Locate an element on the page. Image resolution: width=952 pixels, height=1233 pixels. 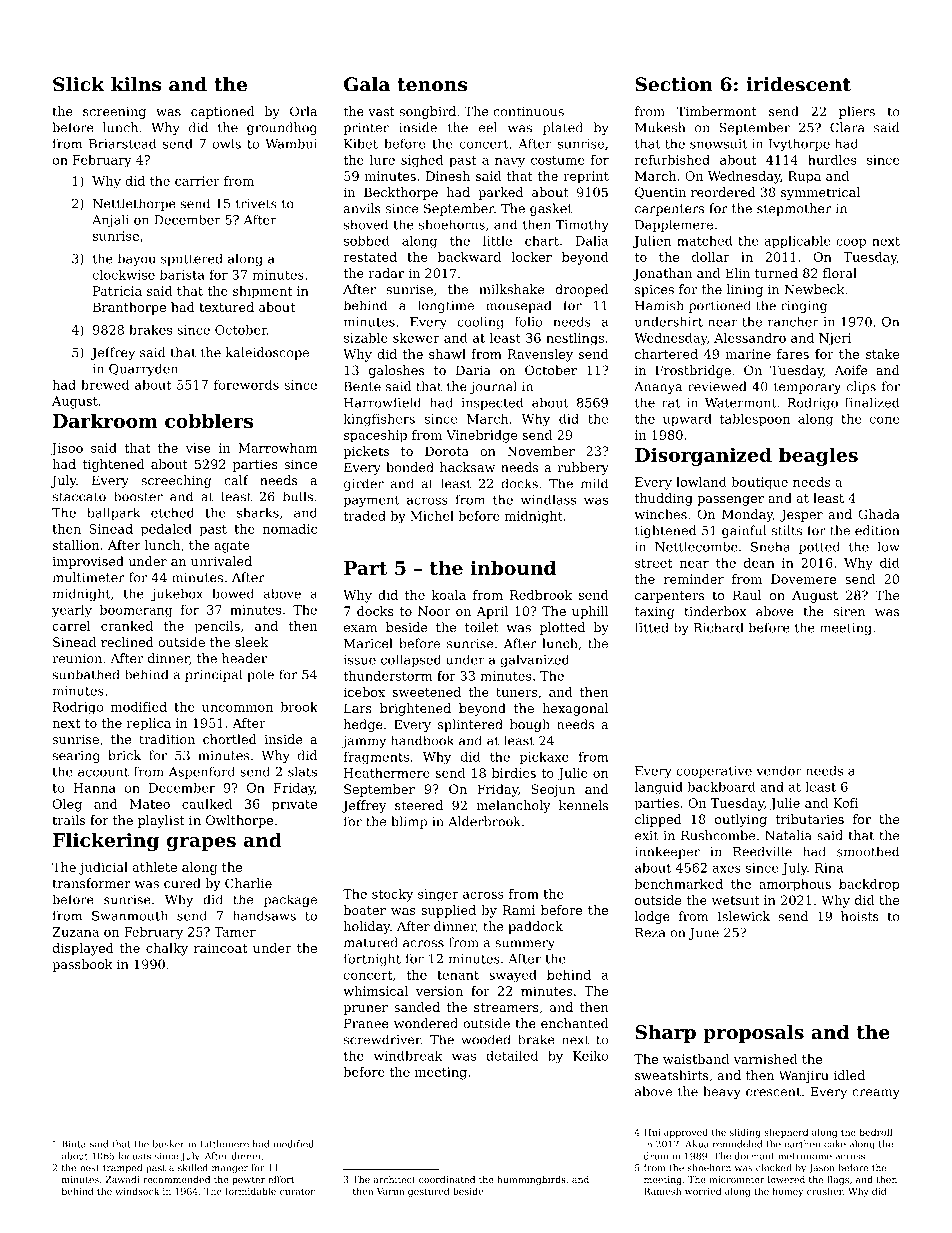
trails is located at coordinates (68, 820).
